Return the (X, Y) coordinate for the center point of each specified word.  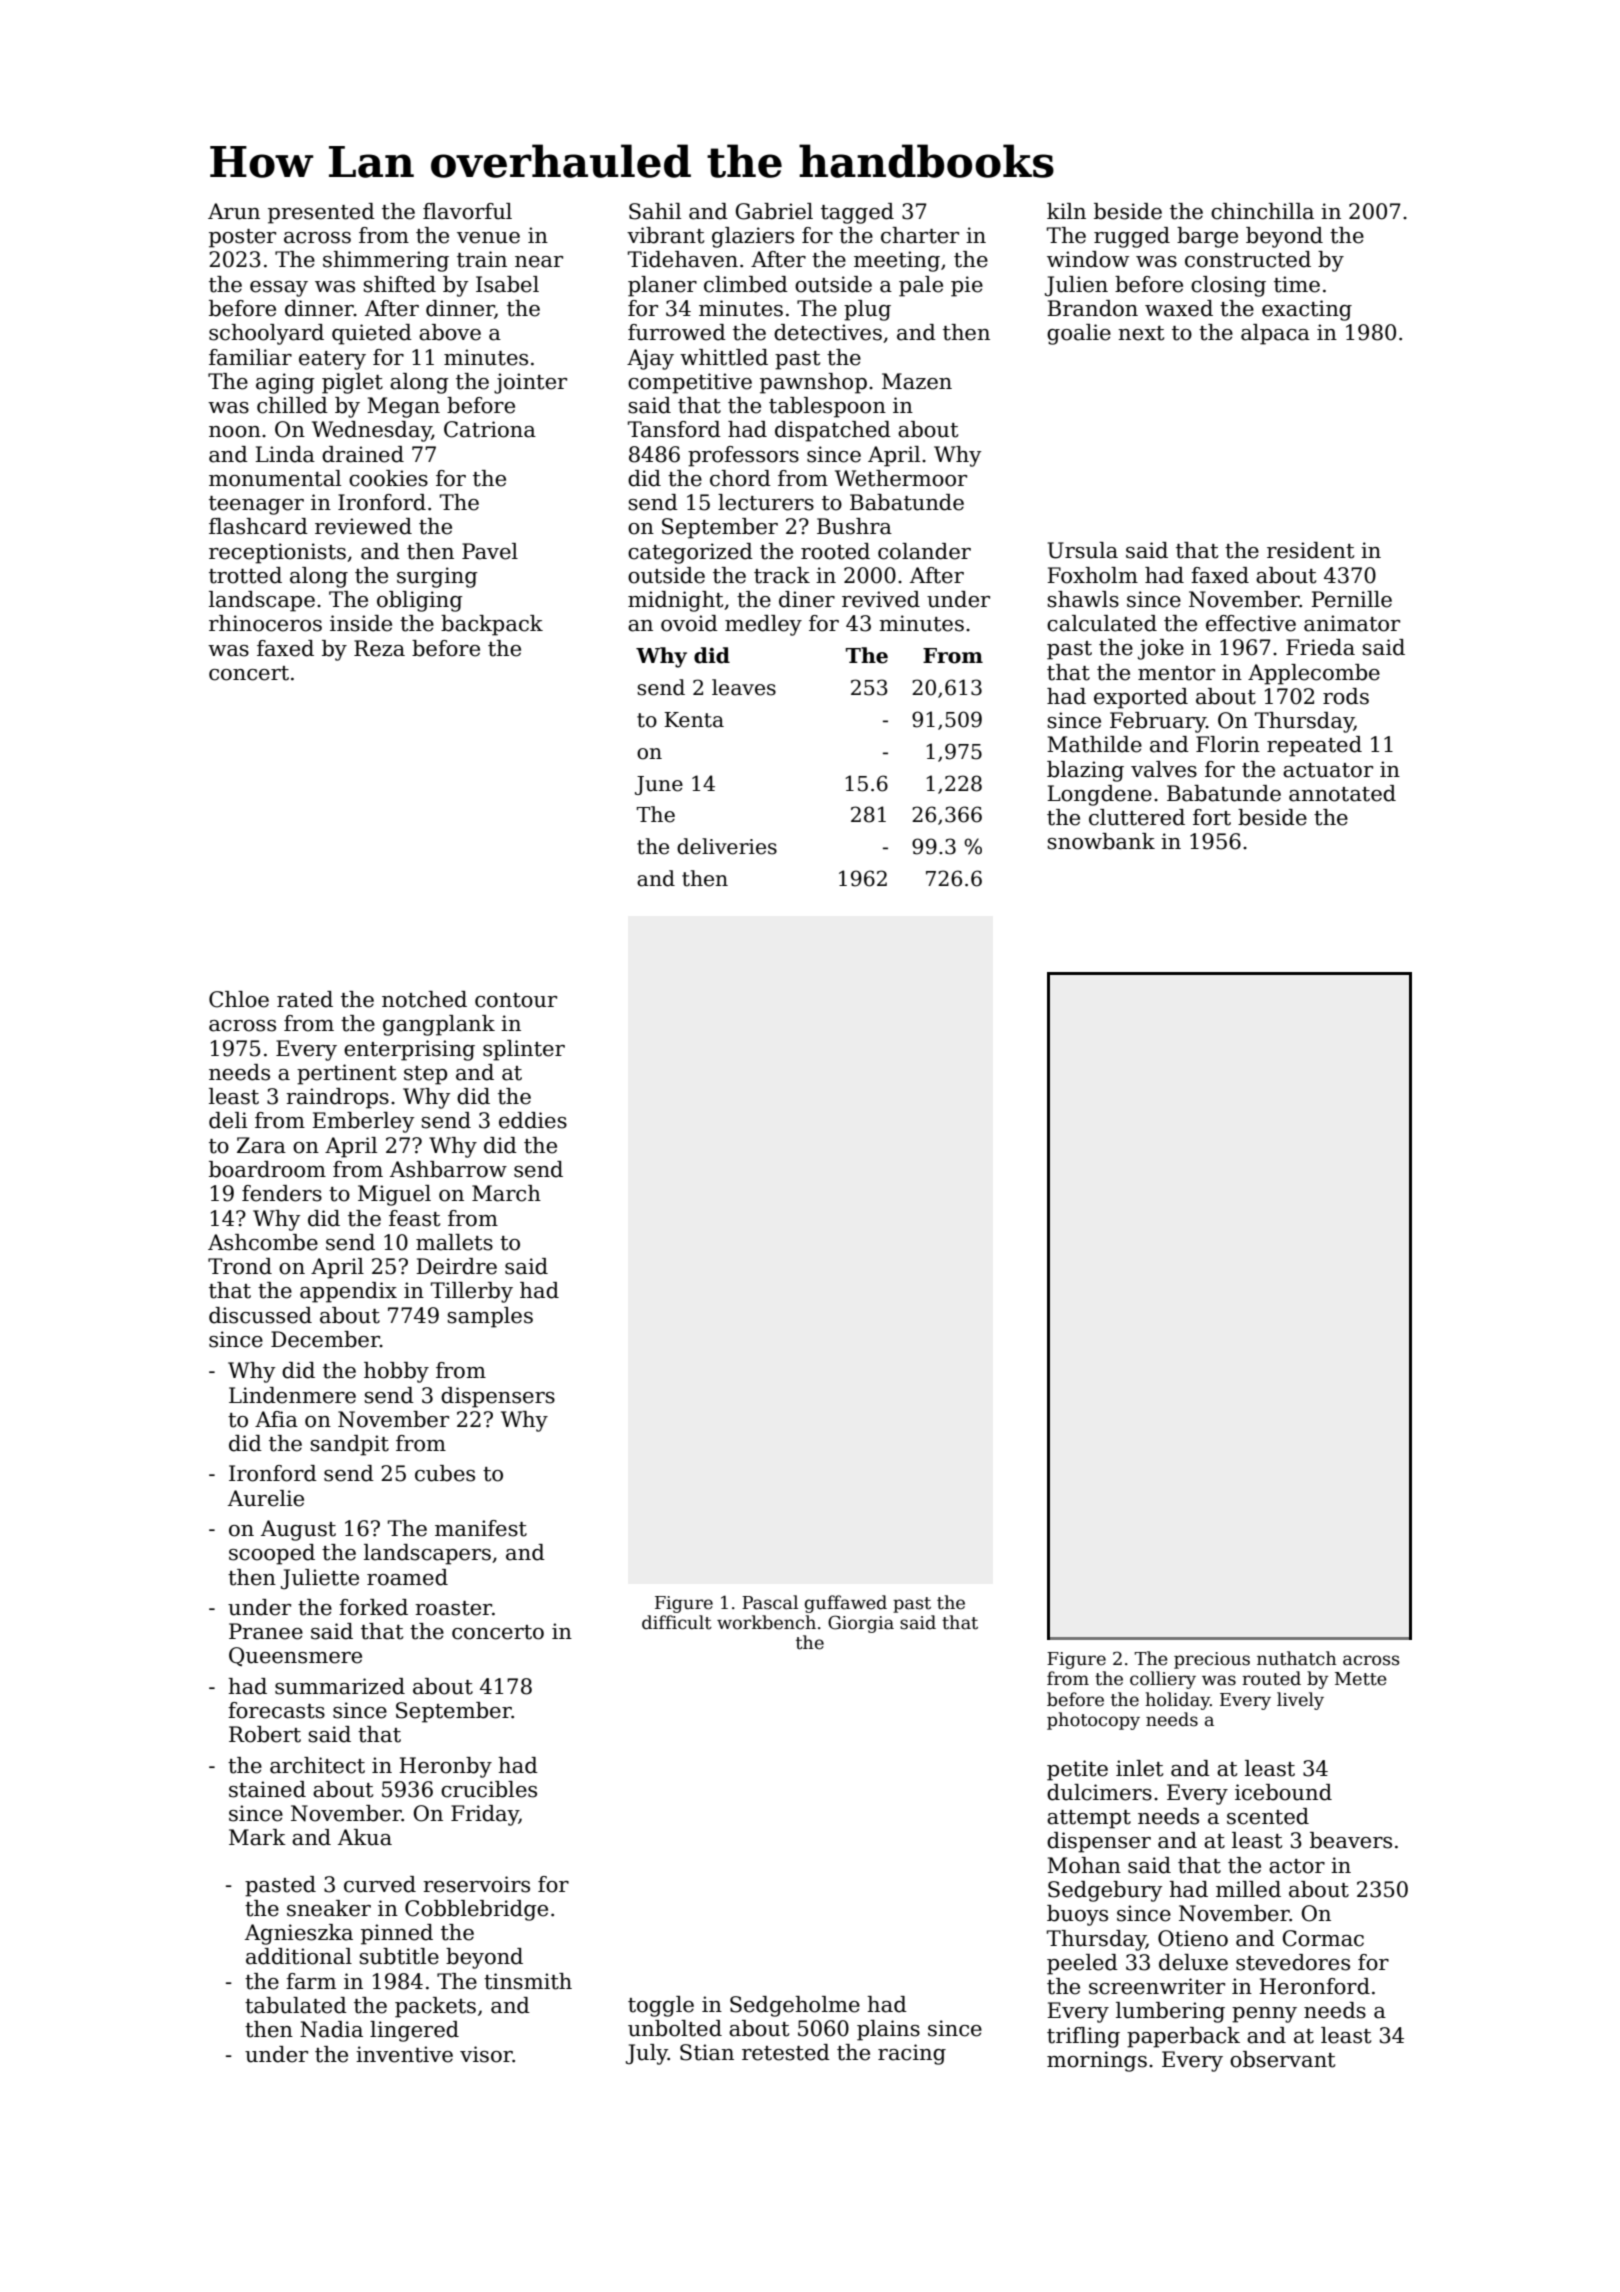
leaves (744, 687)
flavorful (467, 211)
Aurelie (266, 1498)
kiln (1066, 211)
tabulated (296, 2005)
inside (361, 623)
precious (1212, 1660)
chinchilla (1262, 211)
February (1158, 722)
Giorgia (861, 1624)
